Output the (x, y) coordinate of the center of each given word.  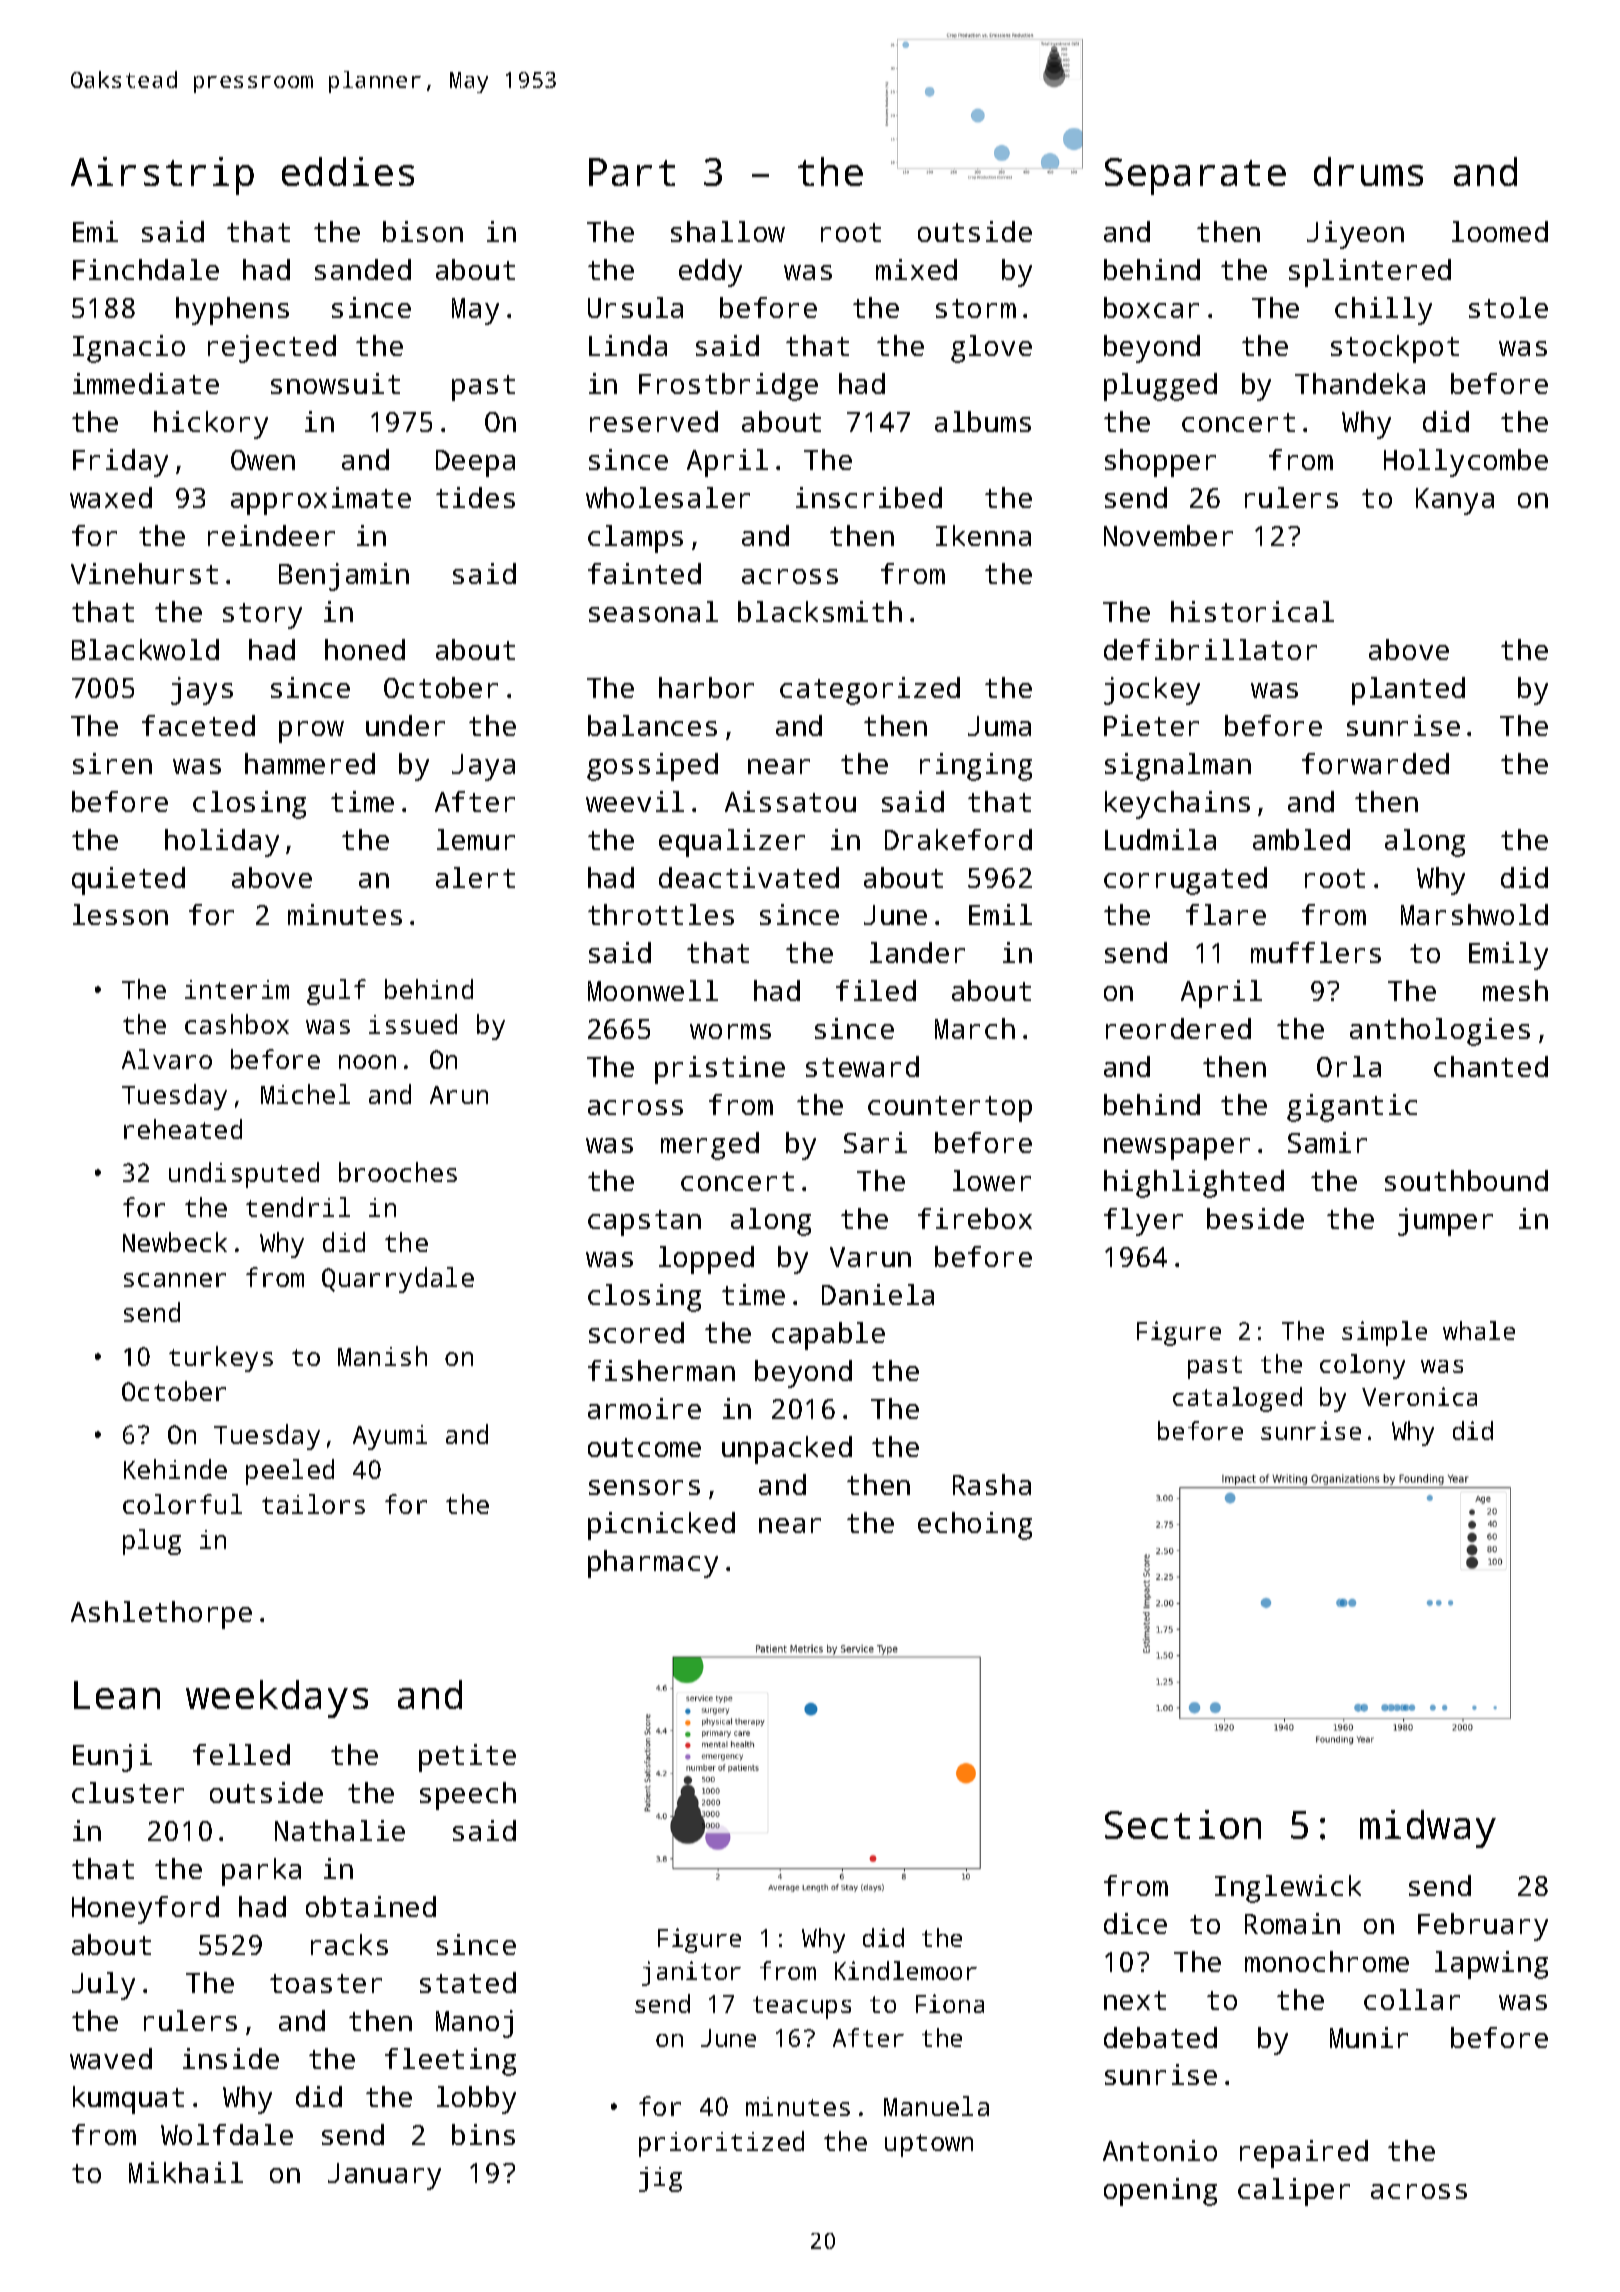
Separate (1195, 176)
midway (1428, 1829)
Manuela (936, 2106)
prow (311, 732)
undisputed (244, 1175)
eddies (348, 171)
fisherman (661, 1370)
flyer (1143, 1222)
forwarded (1375, 763)
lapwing (1491, 1965)
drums (1368, 171)
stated (468, 1982)
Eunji (112, 1758)
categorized (870, 691)
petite (467, 1758)
